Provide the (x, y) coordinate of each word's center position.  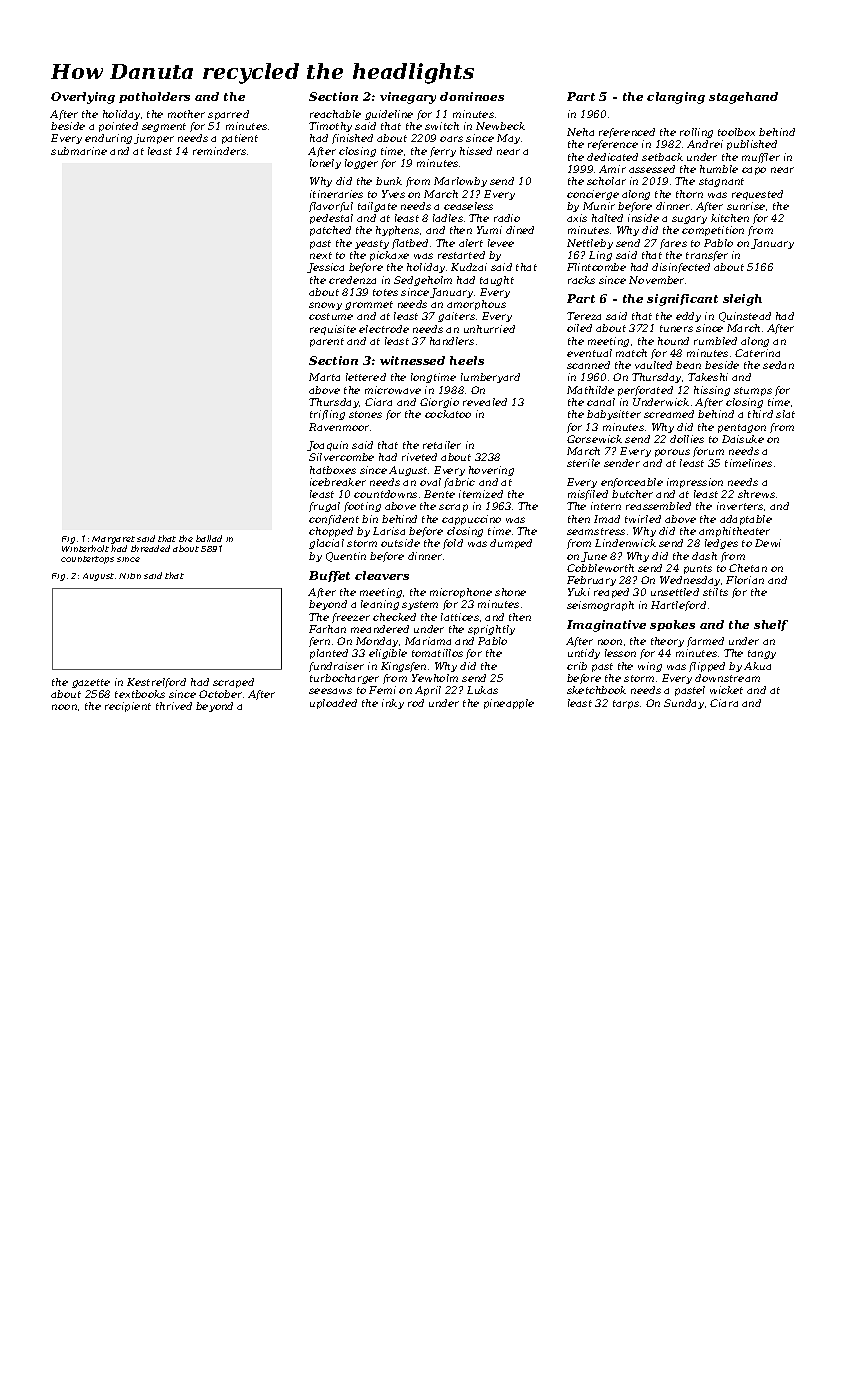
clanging (676, 98)
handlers (452, 341)
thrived (174, 706)
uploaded (333, 704)
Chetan (748, 568)
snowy (325, 306)
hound (673, 341)
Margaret (113, 540)
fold (453, 544)
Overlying (83, 98)
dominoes (472, 96)
